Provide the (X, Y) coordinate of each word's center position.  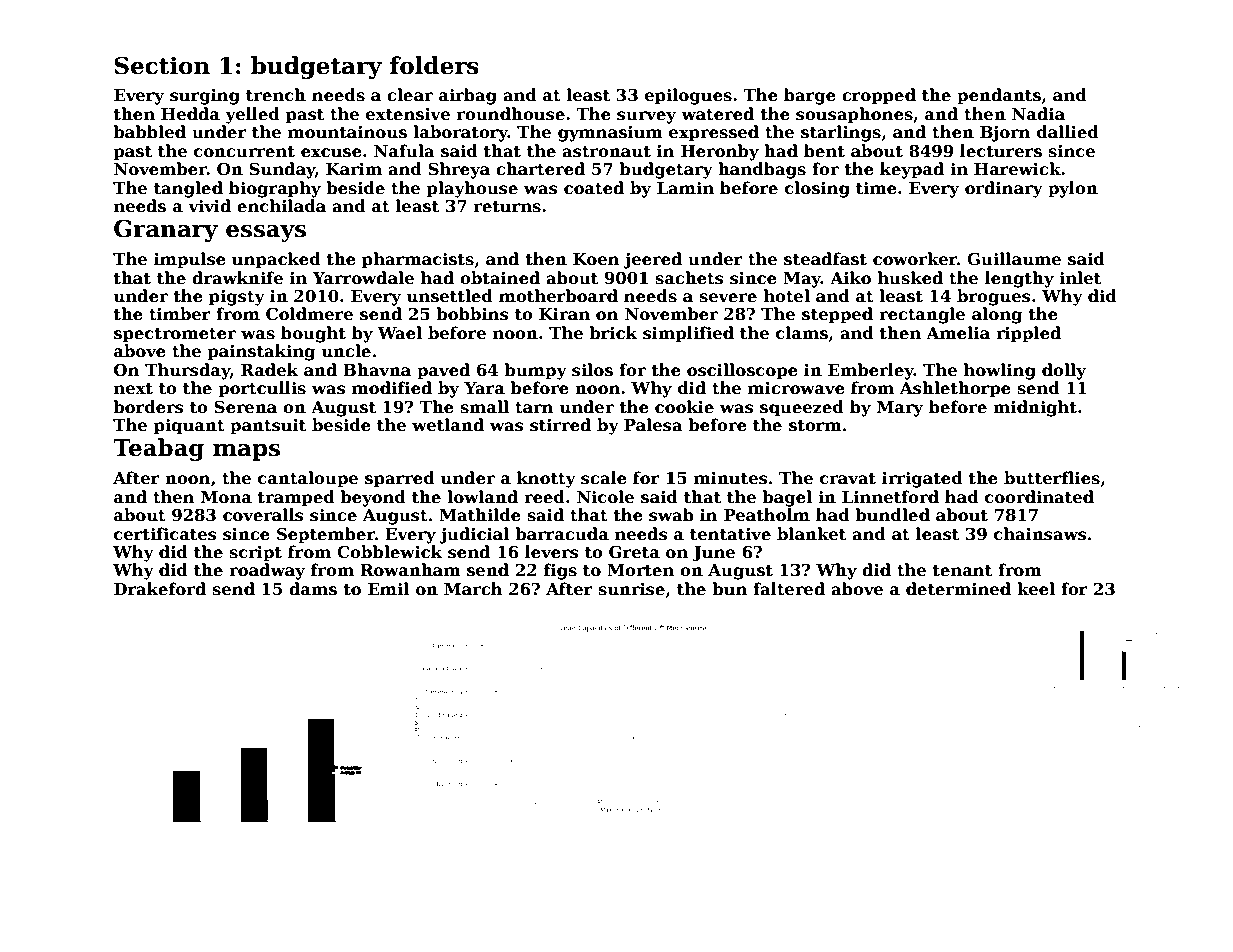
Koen (596, 259)
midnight (1035, 408)
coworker (915, 259)
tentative (730, 534)
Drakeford (160, 589)
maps (246, 452)
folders (434, 65)
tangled (188, 189)
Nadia (1038, 113)
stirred (560, 425)
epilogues (688, 96)
